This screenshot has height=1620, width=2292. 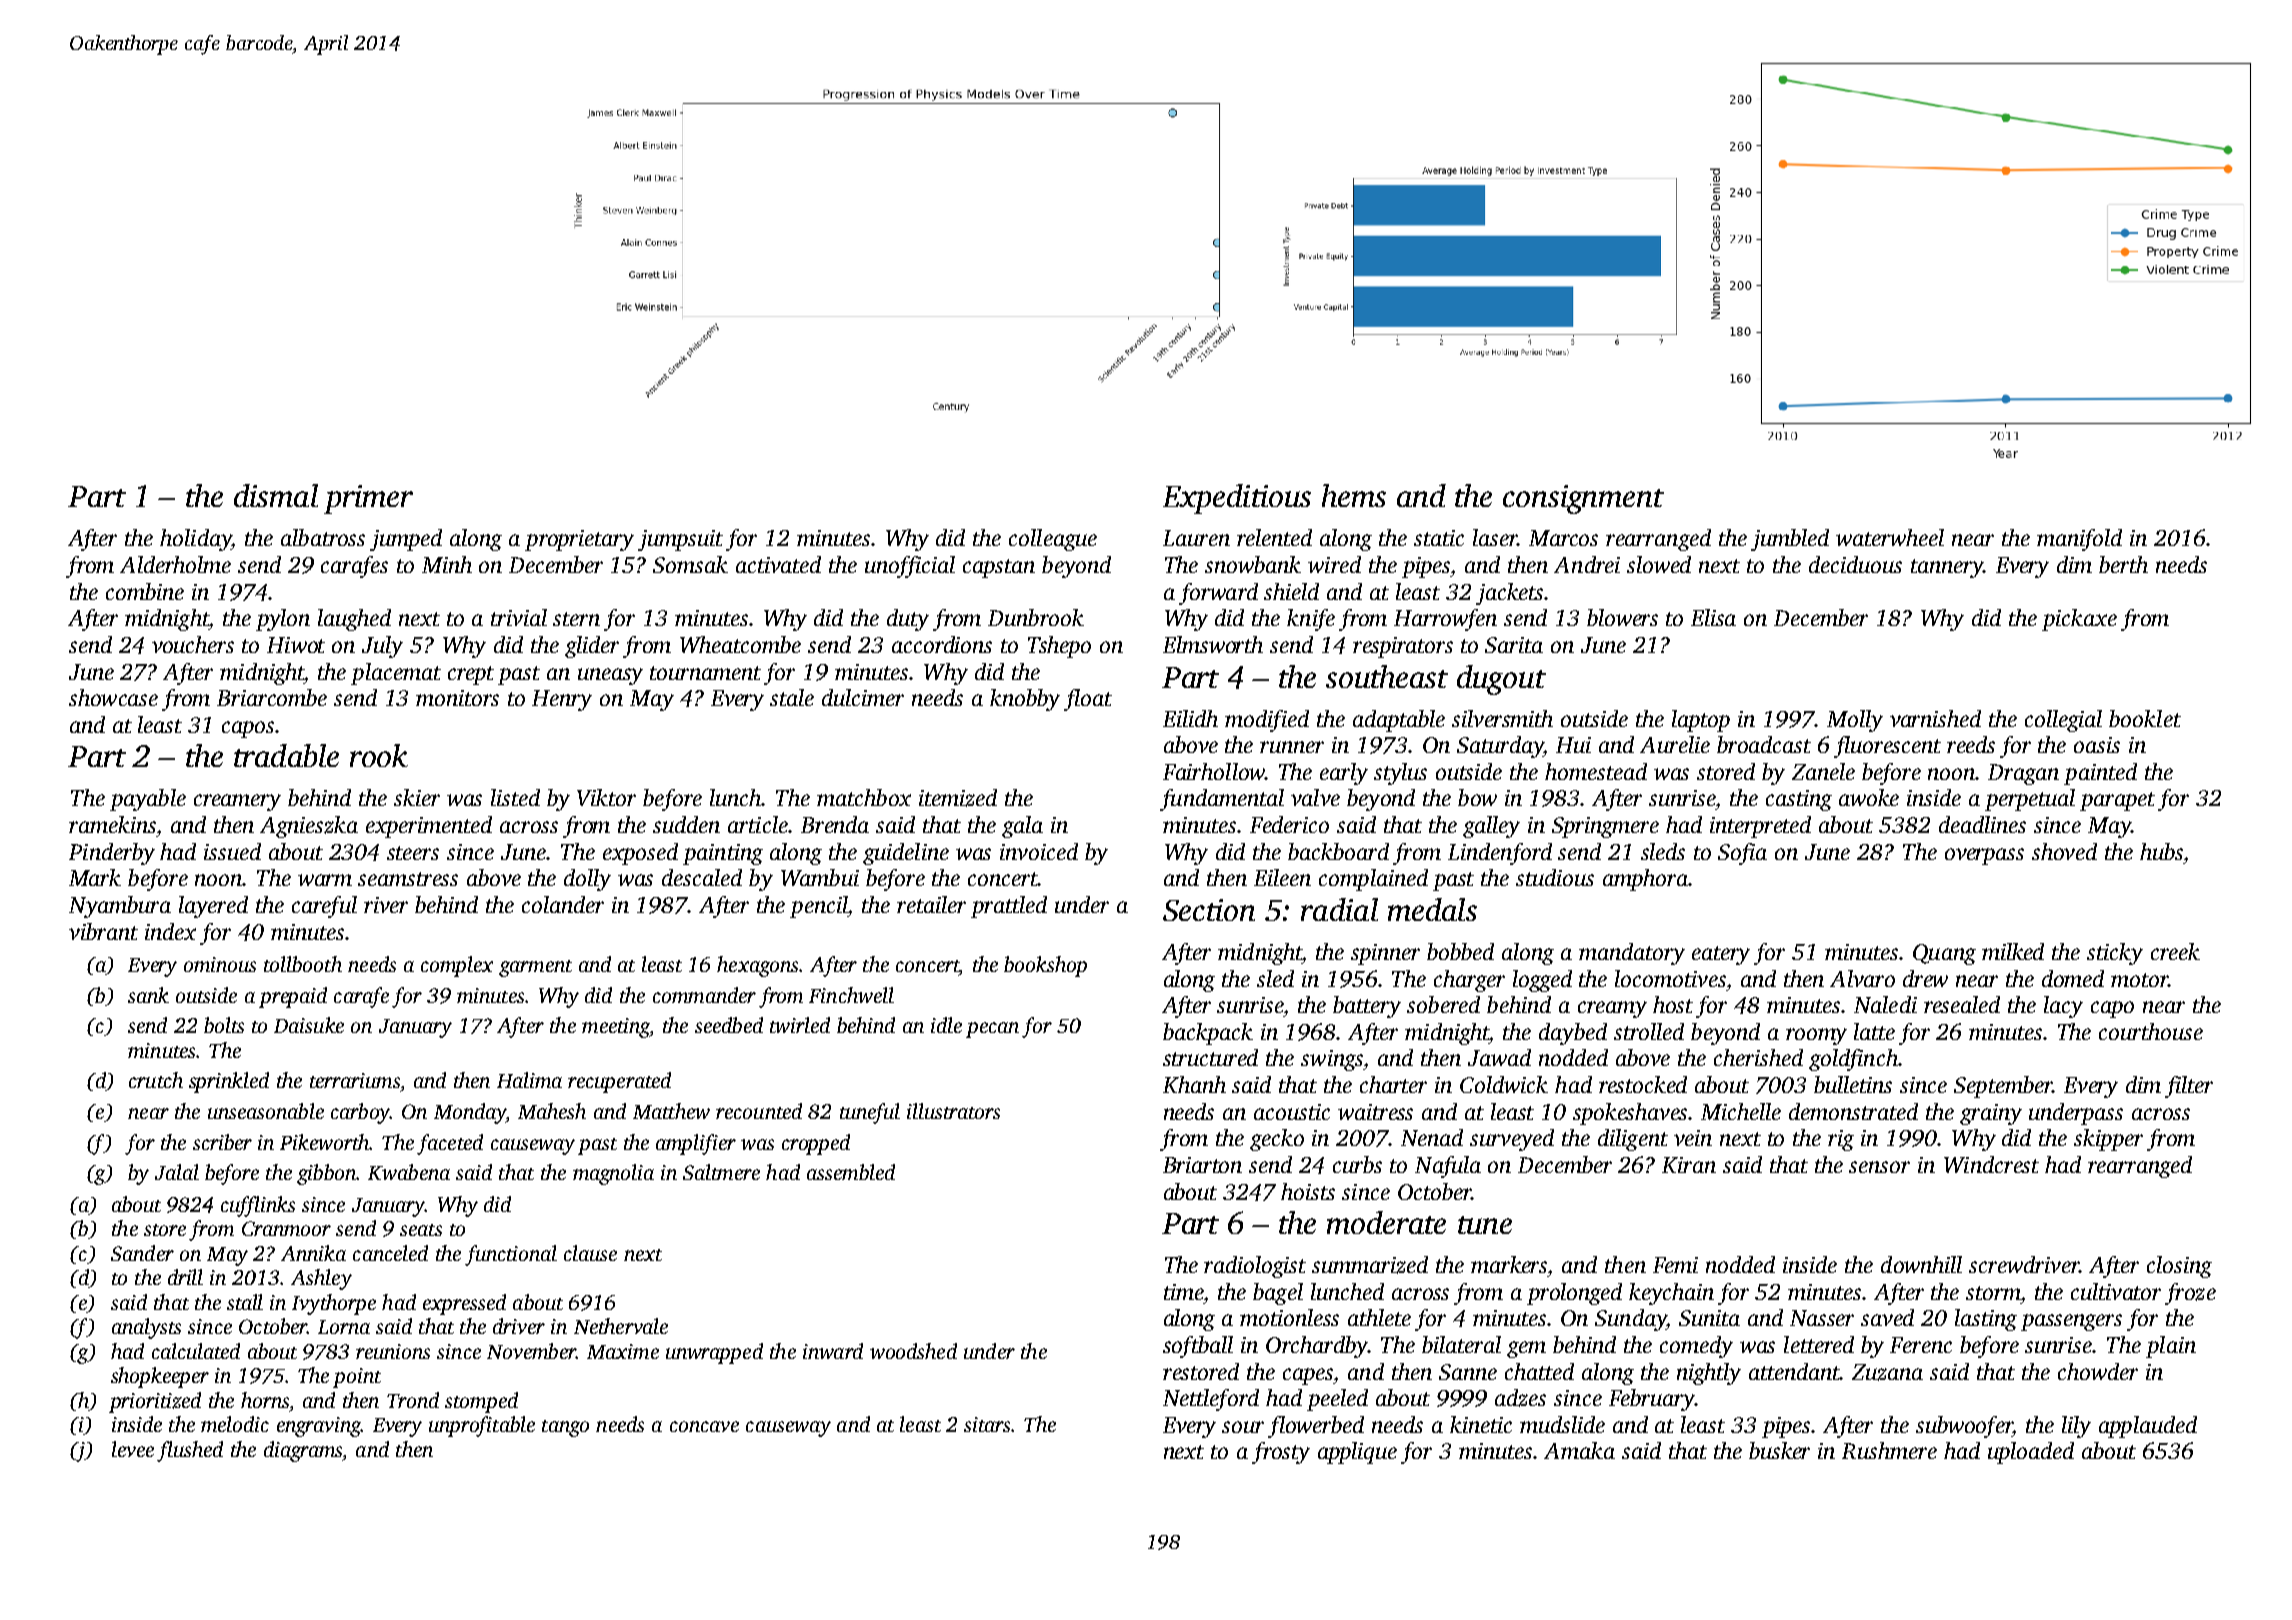 What do you see at coordinates (1890, 537) in the screenshot?
I see `waterwheel` at bounding box center [1890, 537].
